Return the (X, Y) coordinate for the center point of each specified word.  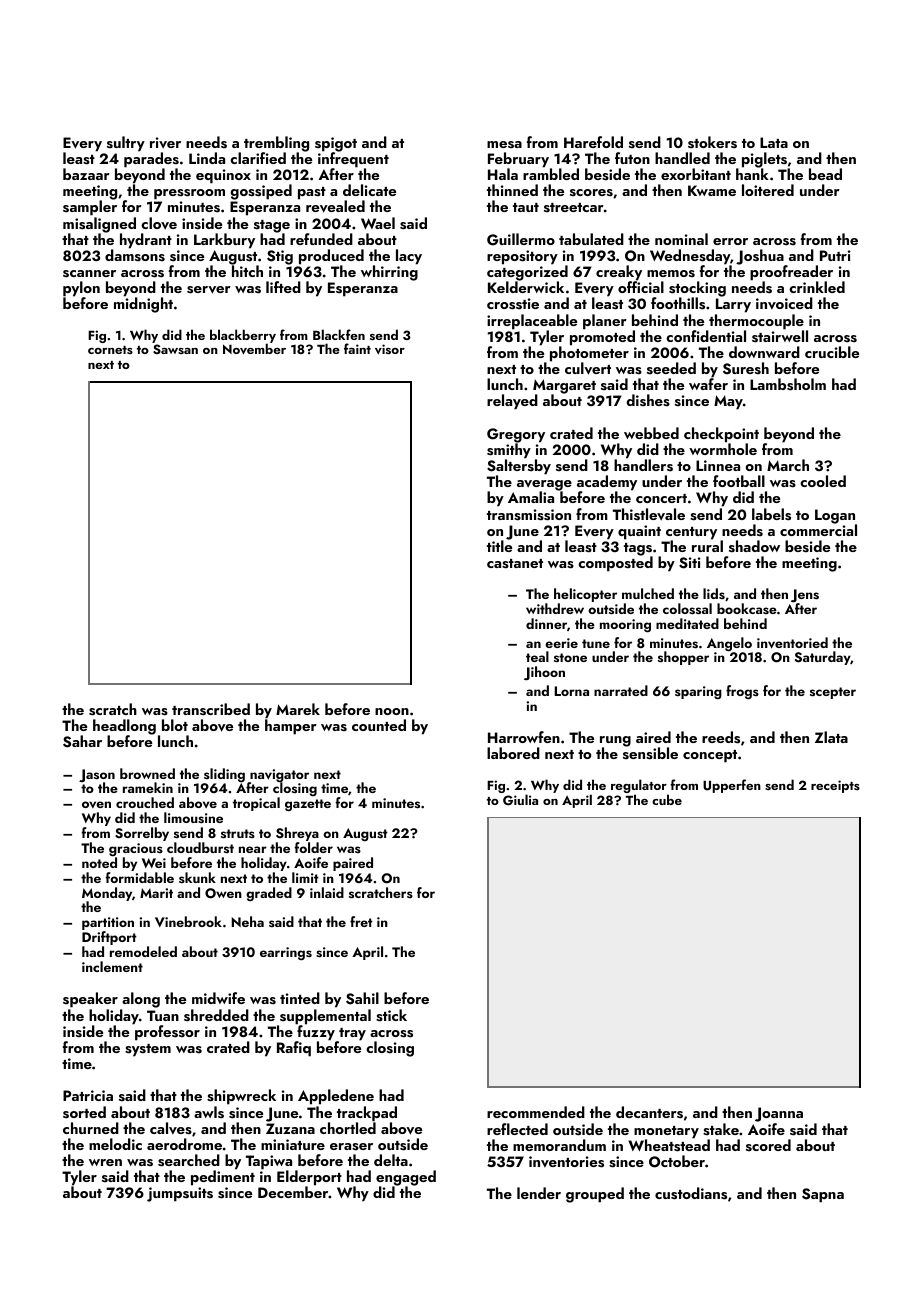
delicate (369, 190)
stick (391, 1015)
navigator (278, 776)
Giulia (520, 800)
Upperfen (732, 786)
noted (99, 862)
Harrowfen (524, 737)
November (254, 349)
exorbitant (696, 174)
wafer (708, 384)
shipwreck (241, 1097)
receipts (835, 786)
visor (390, 349)
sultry (126, 144)
